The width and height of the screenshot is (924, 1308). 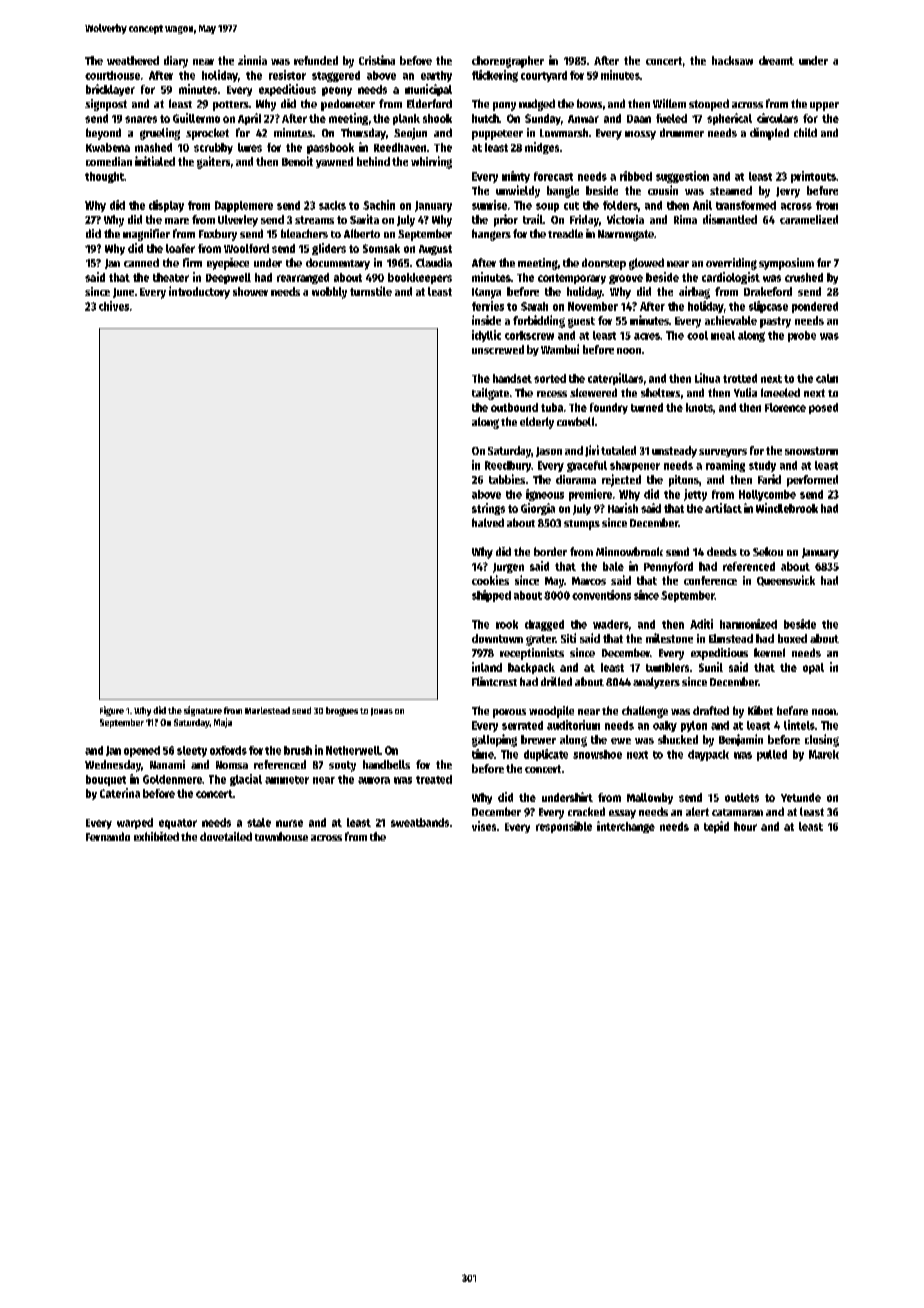 What do you see at coordinates (786, 264) in the screenshot?
I see `symposium` at bounding box center [786, 264].
